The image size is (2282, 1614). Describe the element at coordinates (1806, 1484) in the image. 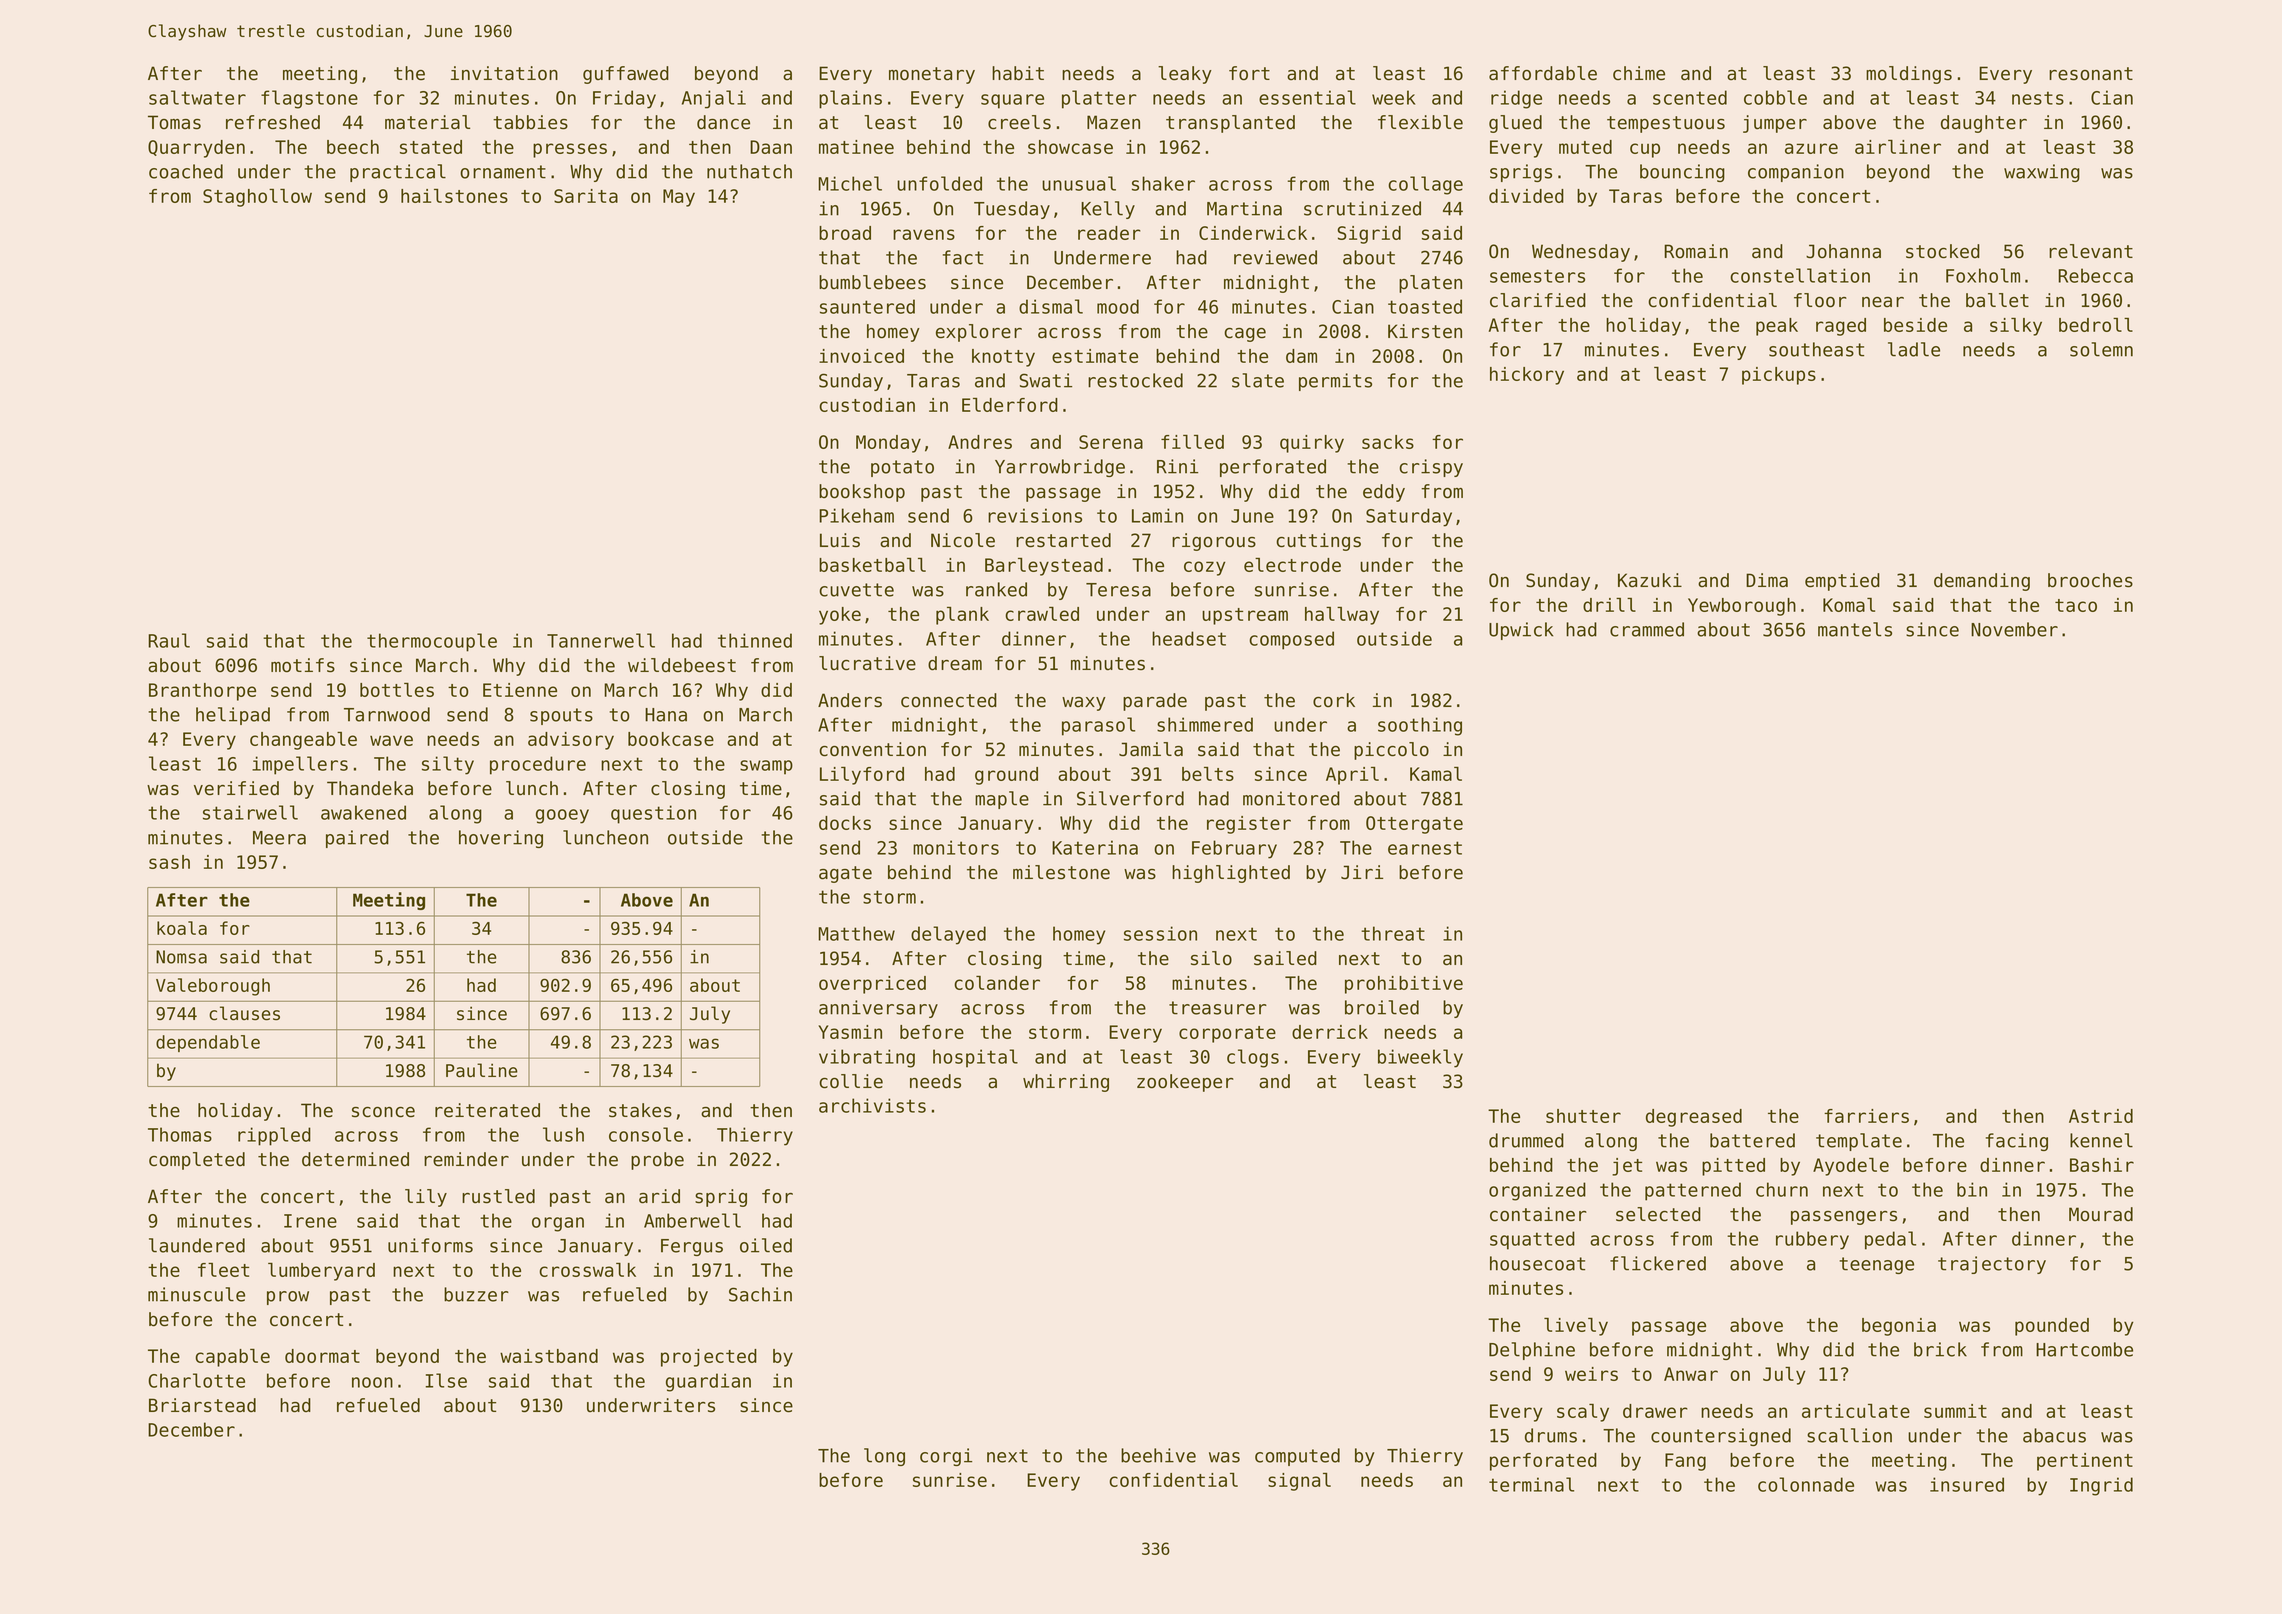

I see `colonnade` at that location.
